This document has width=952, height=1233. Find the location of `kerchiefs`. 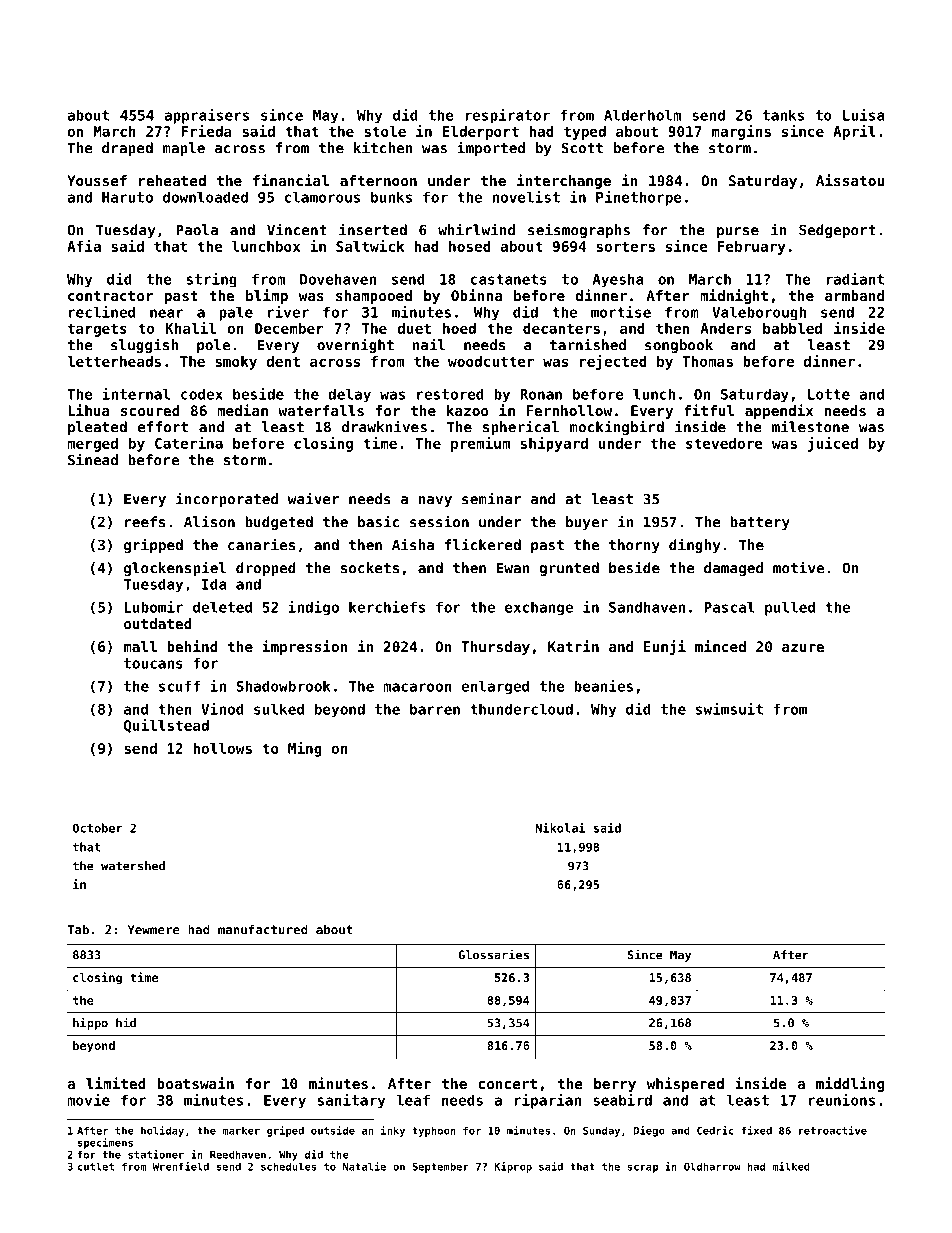

kerchiefs is located at coordinates (387, 607).
